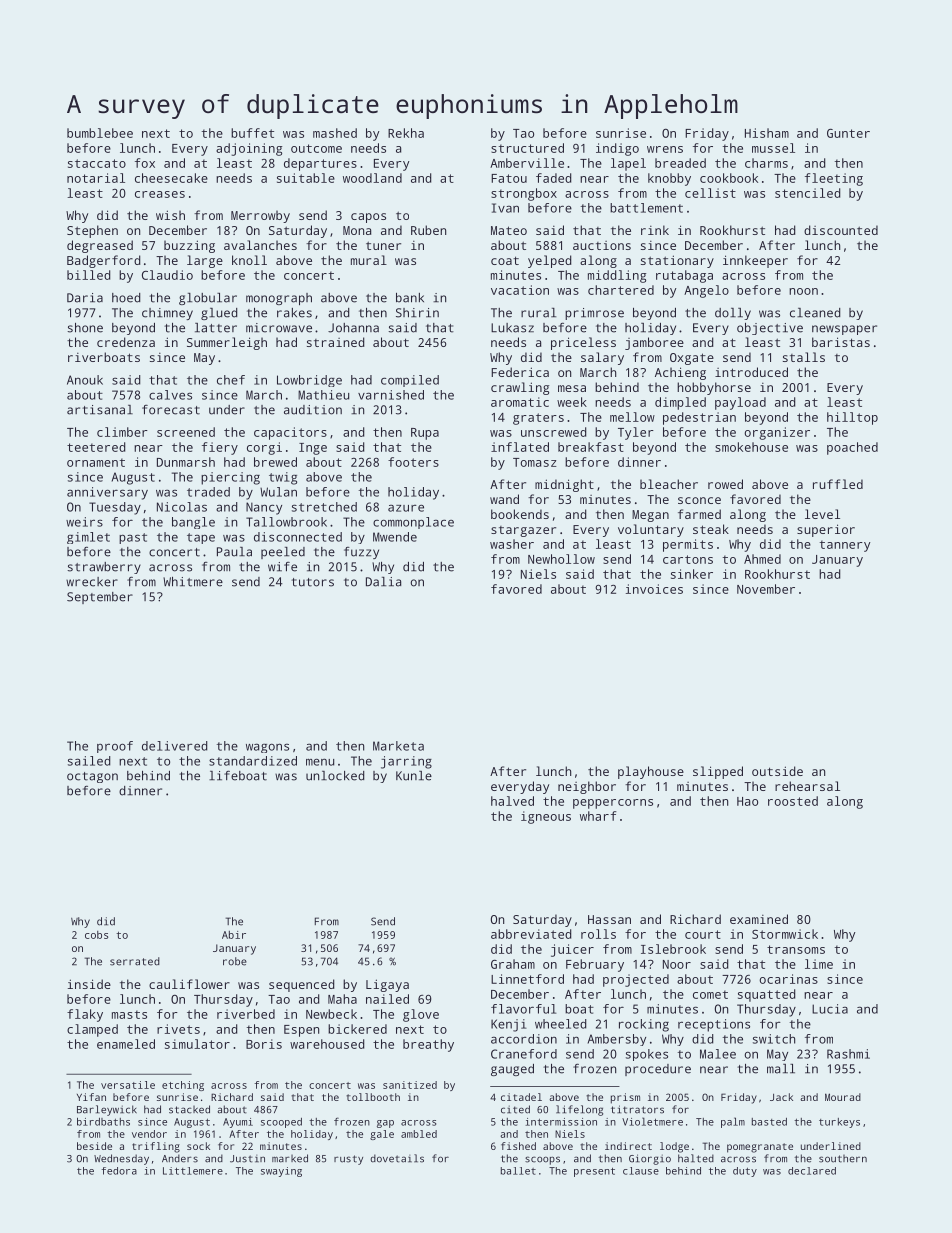 This screenshot has width=952, height=1233. I want to click on fedora, so click(119, 1171).
